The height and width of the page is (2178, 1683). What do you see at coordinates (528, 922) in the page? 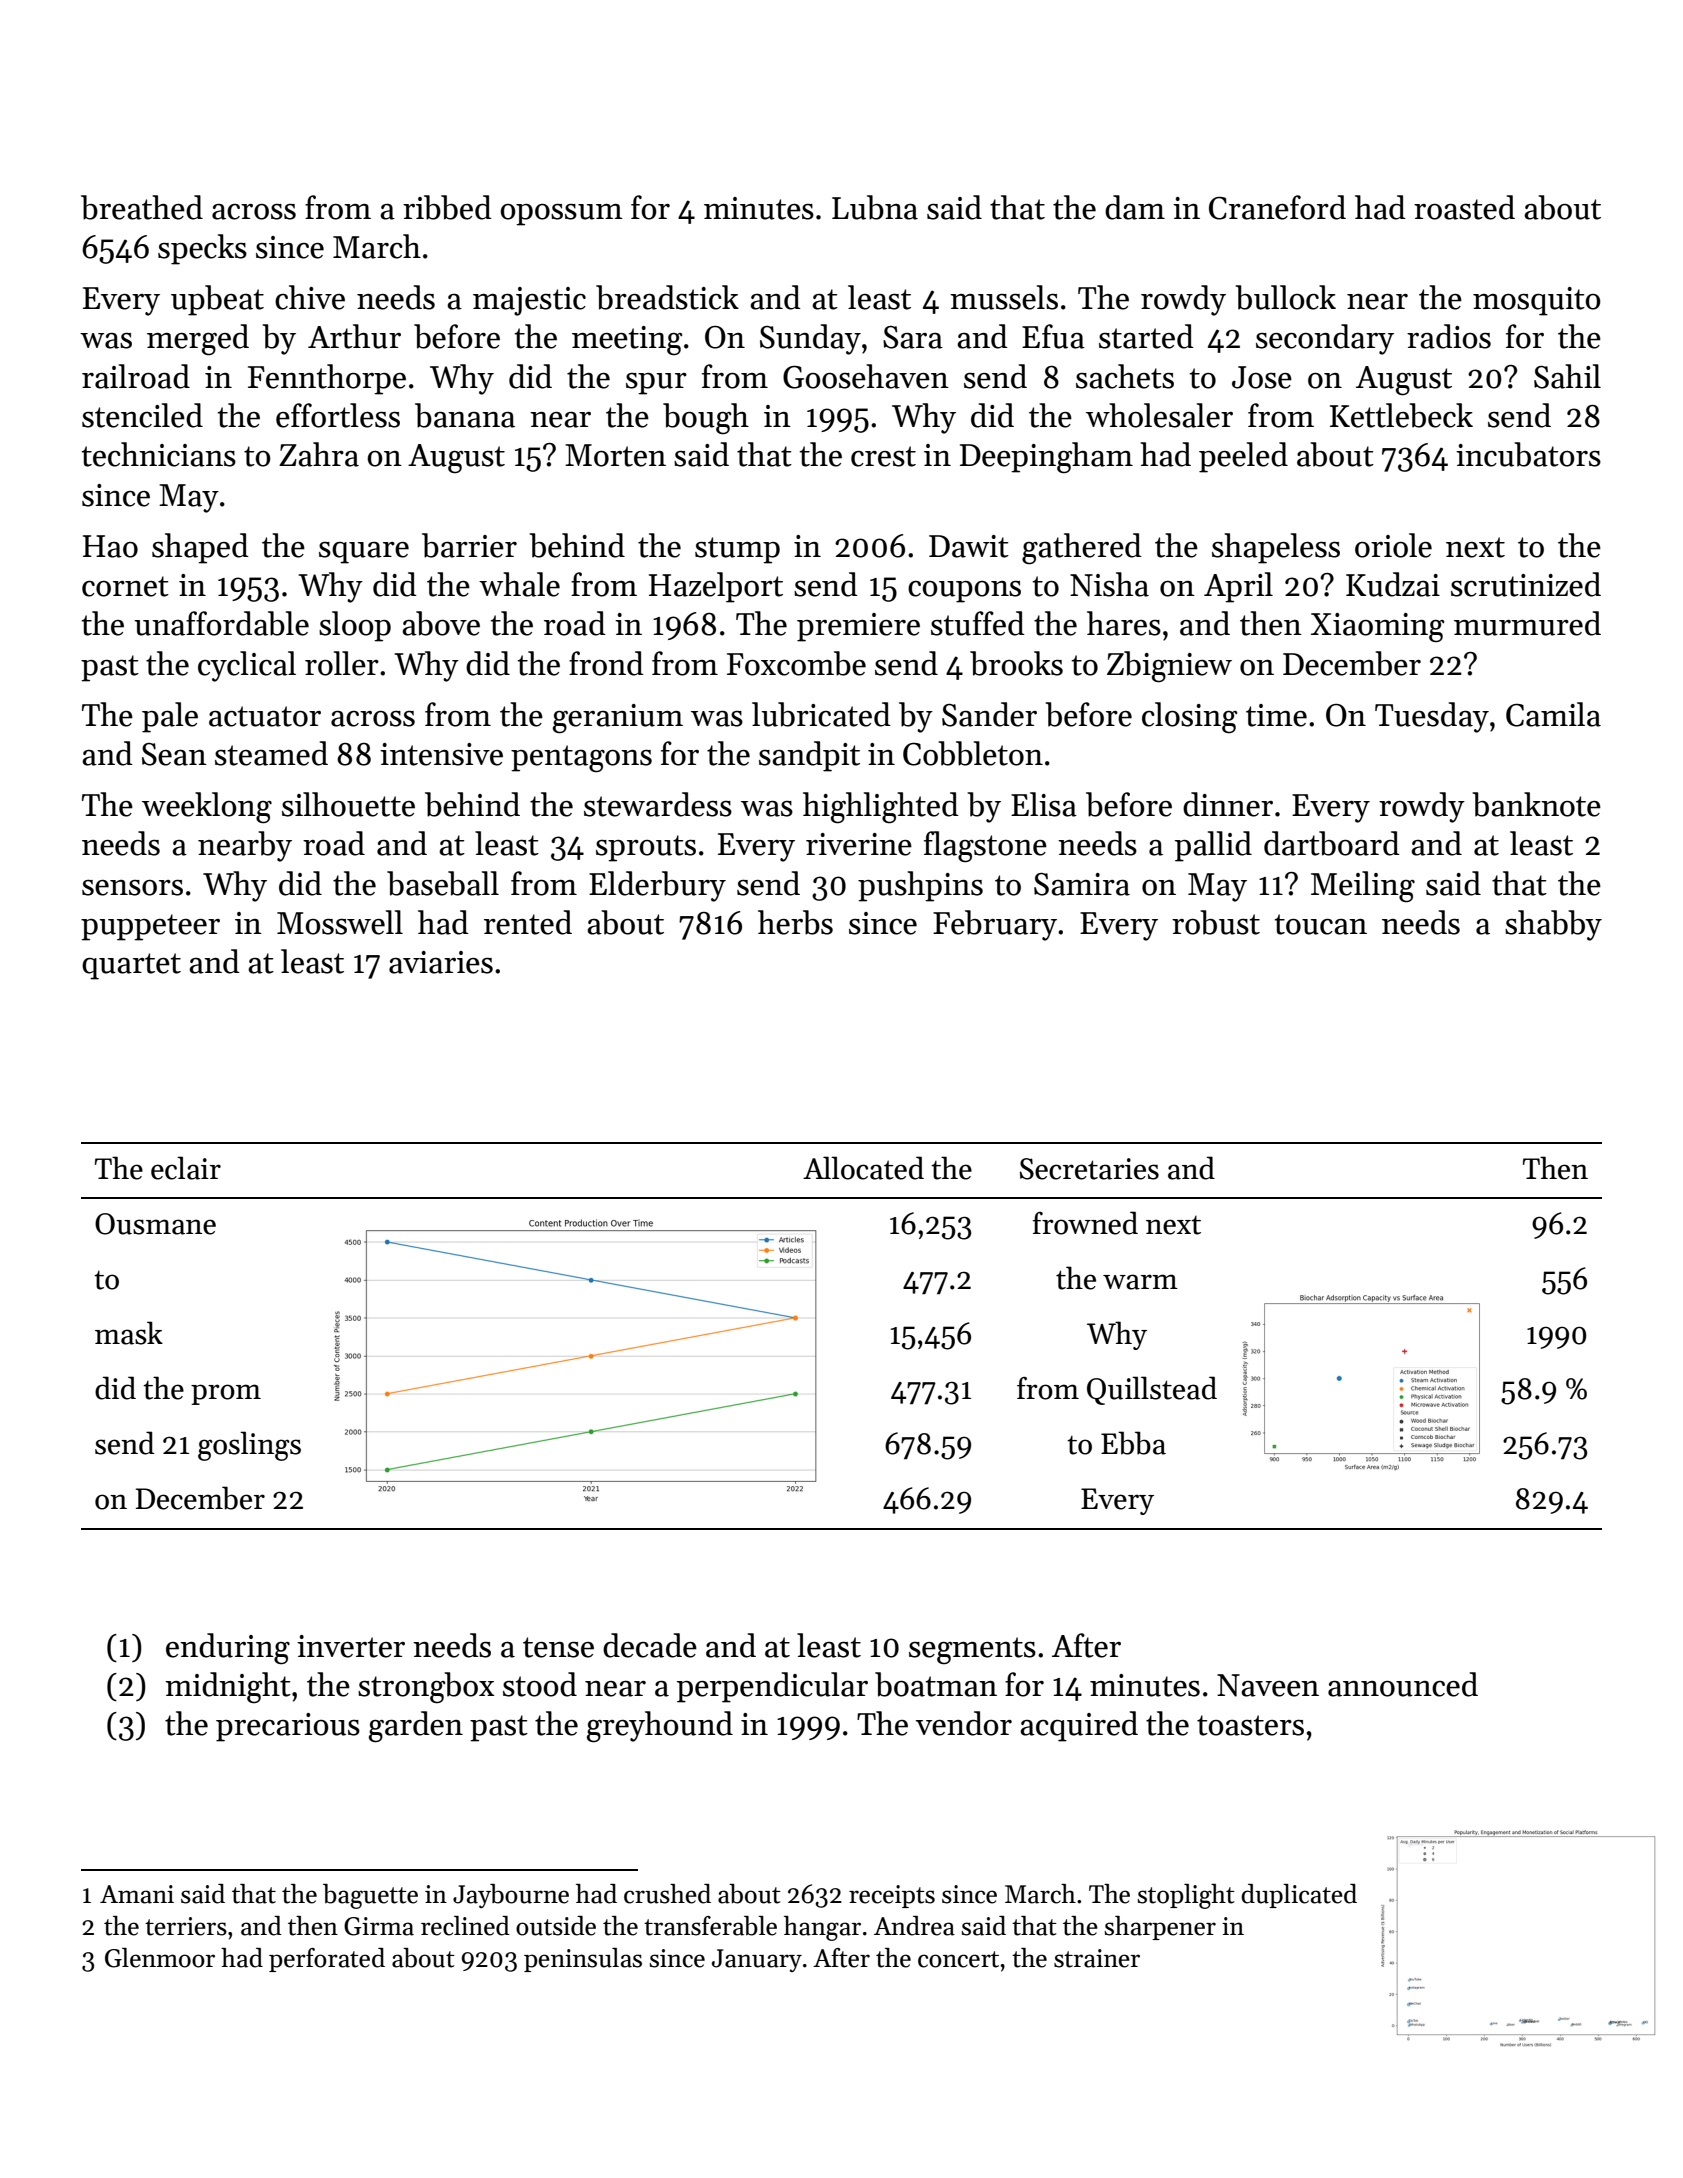
I see `rented` at bounding box center [528, 922].
